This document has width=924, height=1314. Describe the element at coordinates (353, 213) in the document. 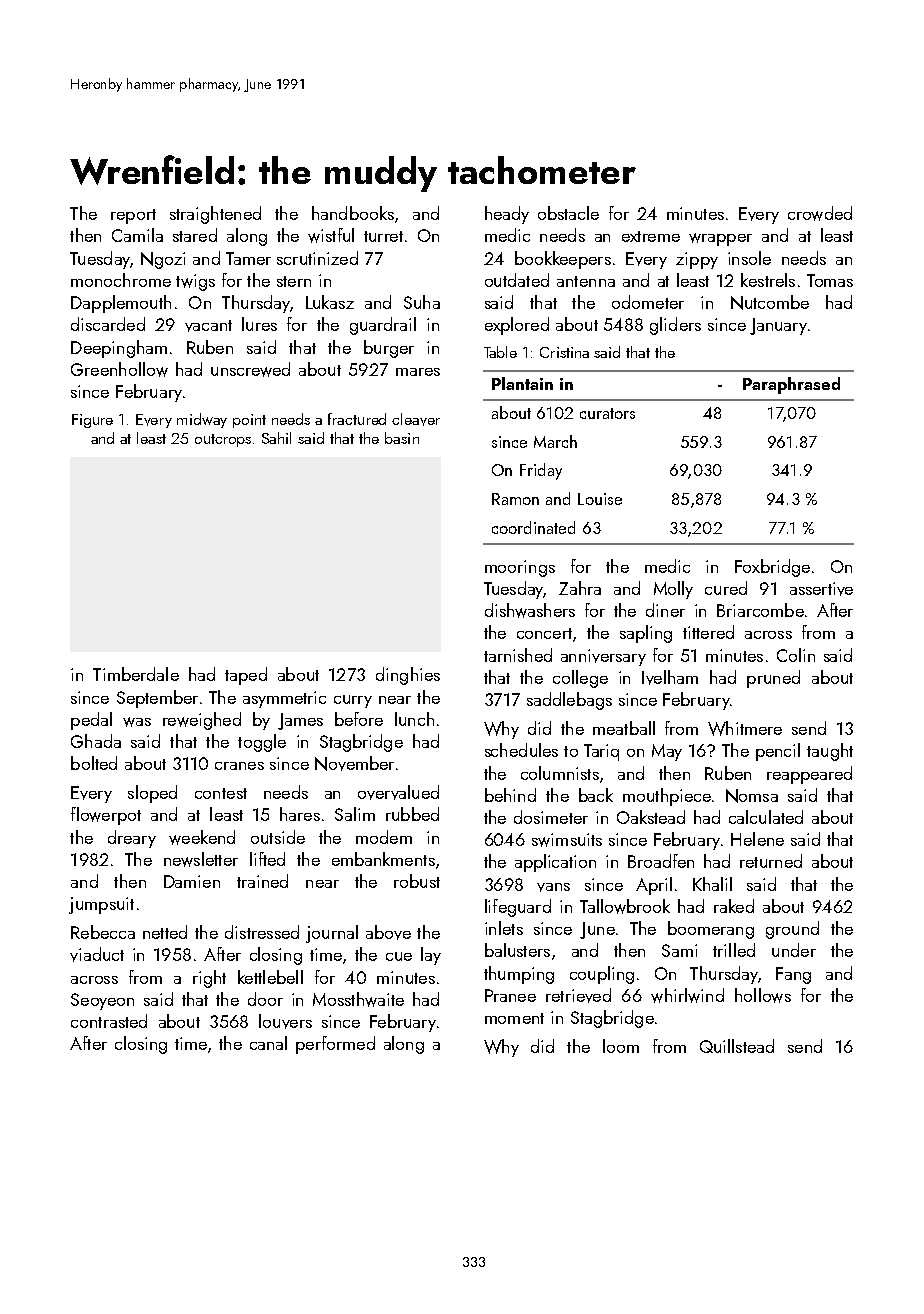

I see `handbooks` at that location.
